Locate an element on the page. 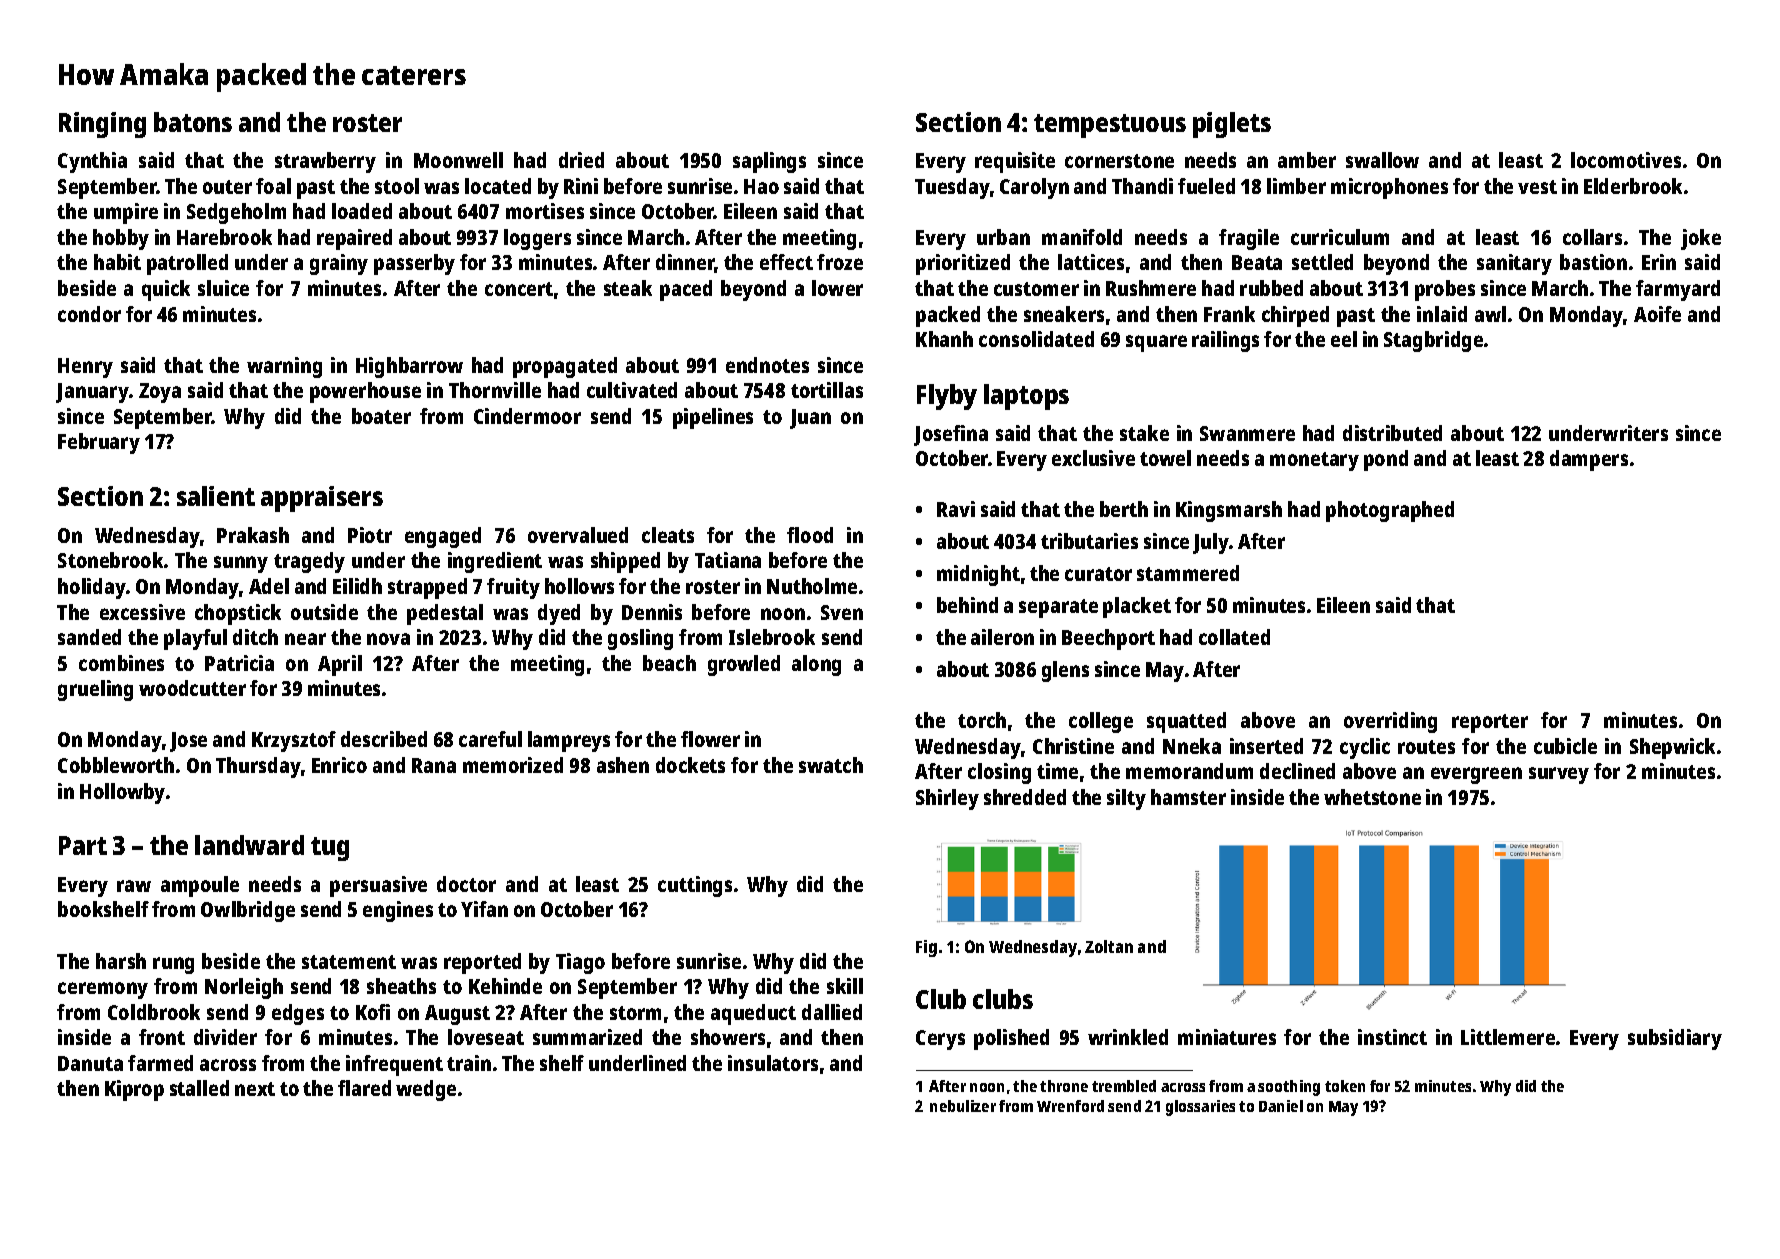  harsh is located at coordinates (121, 961).
